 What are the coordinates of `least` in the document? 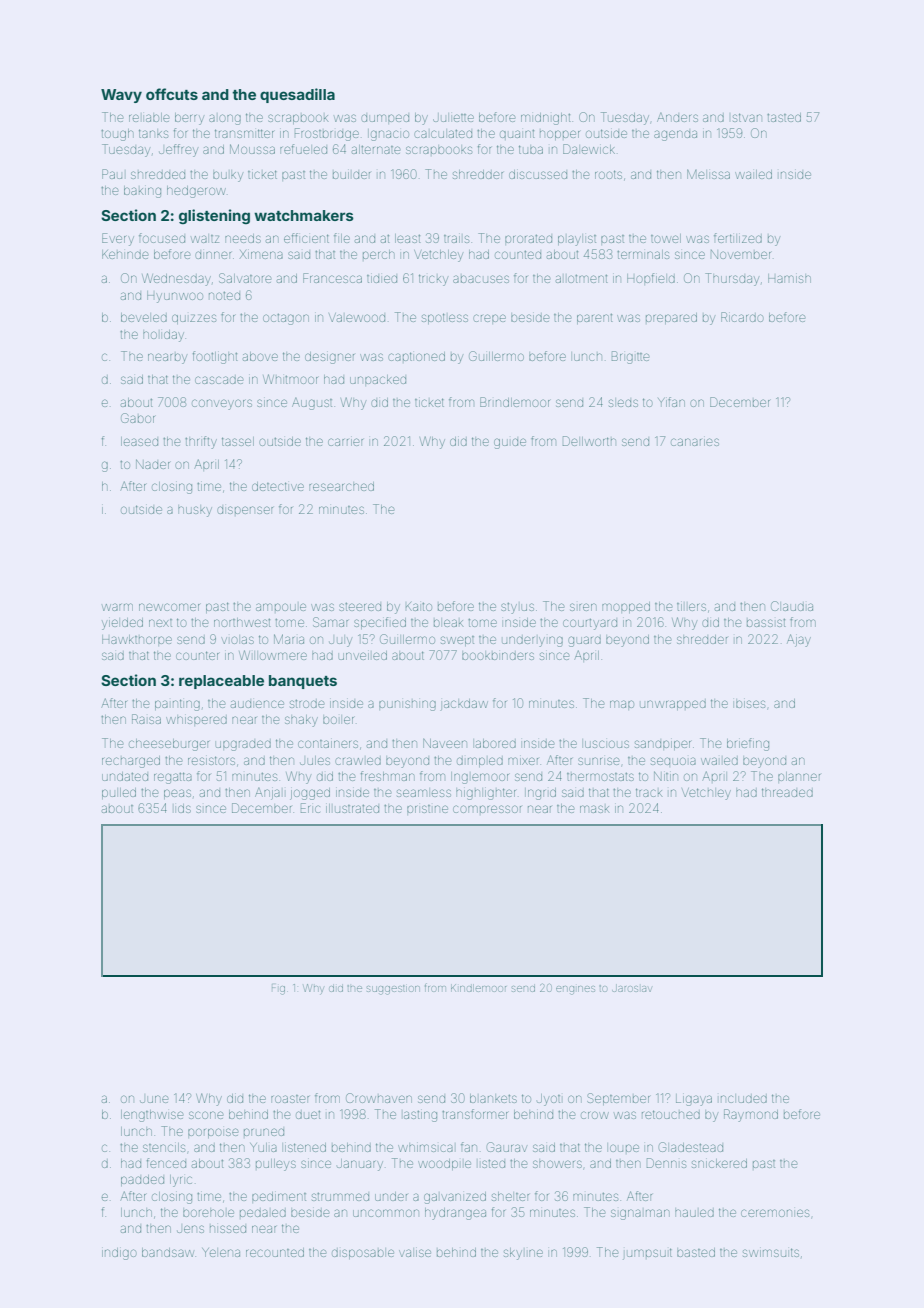 It's located at (407, 238).
